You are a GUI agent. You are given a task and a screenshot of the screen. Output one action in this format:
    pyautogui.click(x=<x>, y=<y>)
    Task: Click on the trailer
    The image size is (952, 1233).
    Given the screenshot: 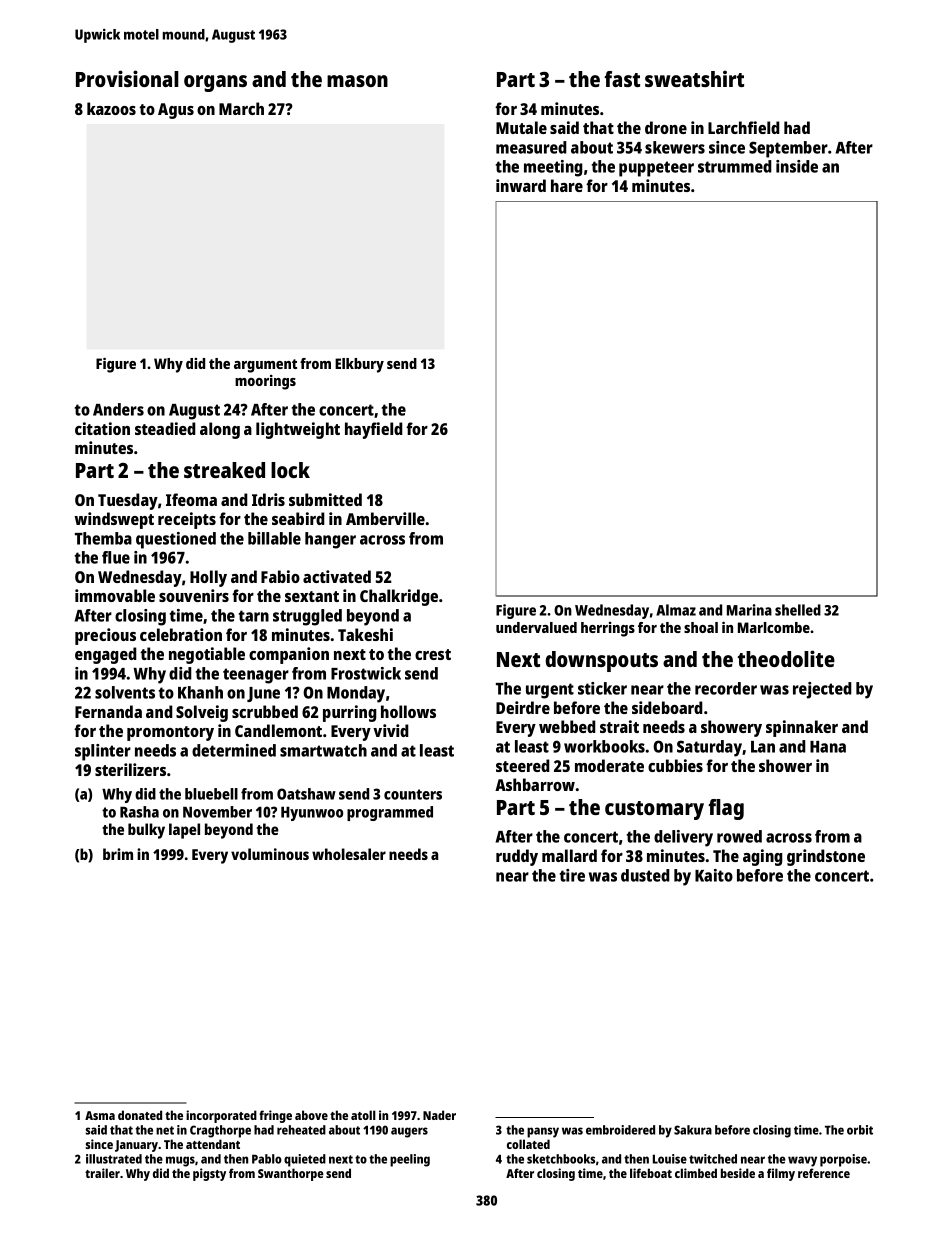 What is the action you would take?
    pyautogui.click(x=102, y=1173)
